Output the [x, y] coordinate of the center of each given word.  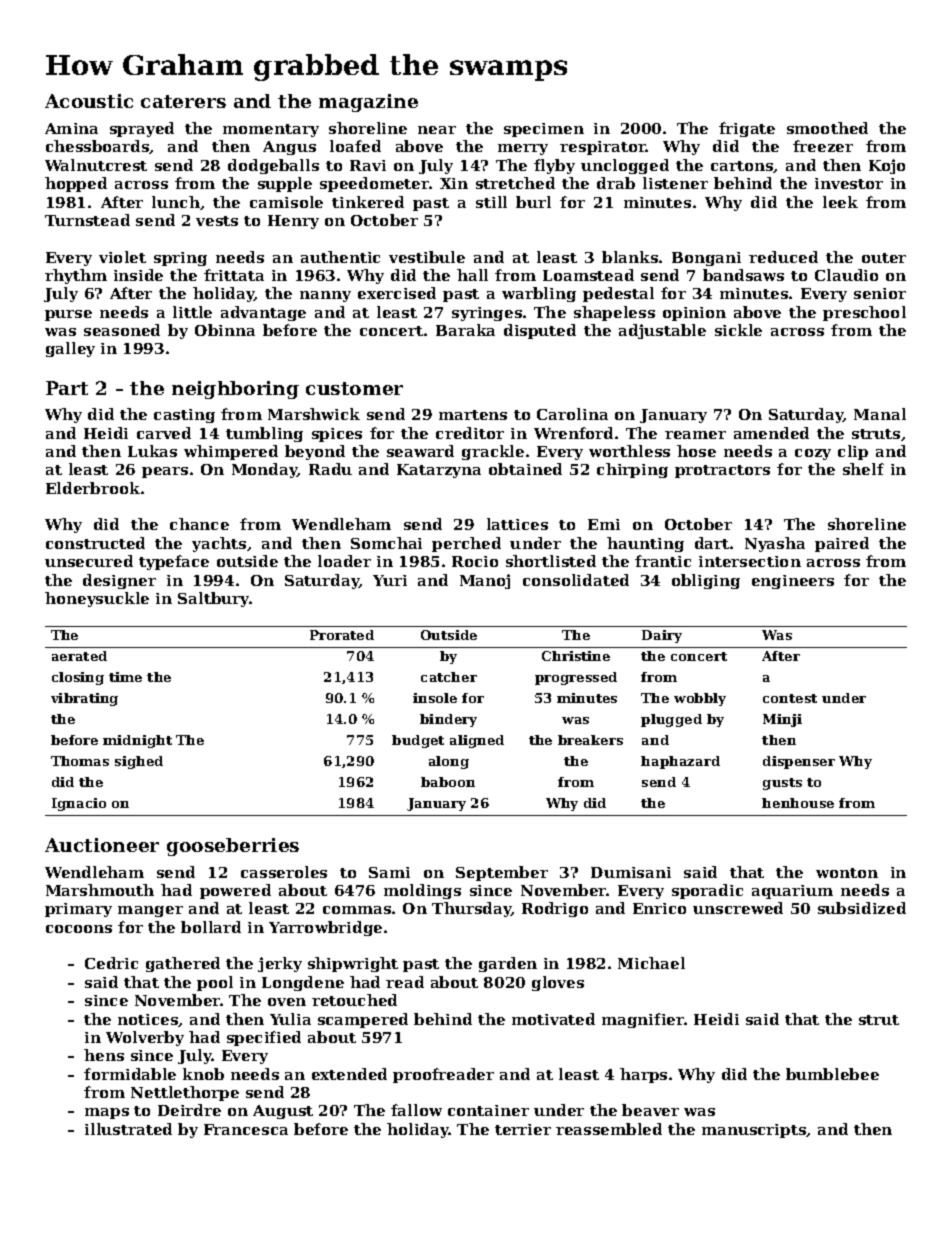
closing [78, 678]
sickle [738, 330]
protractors [722, 471]
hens [104, 1055]
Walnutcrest [96, 165]
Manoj [485, 581]
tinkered [368, 202]
